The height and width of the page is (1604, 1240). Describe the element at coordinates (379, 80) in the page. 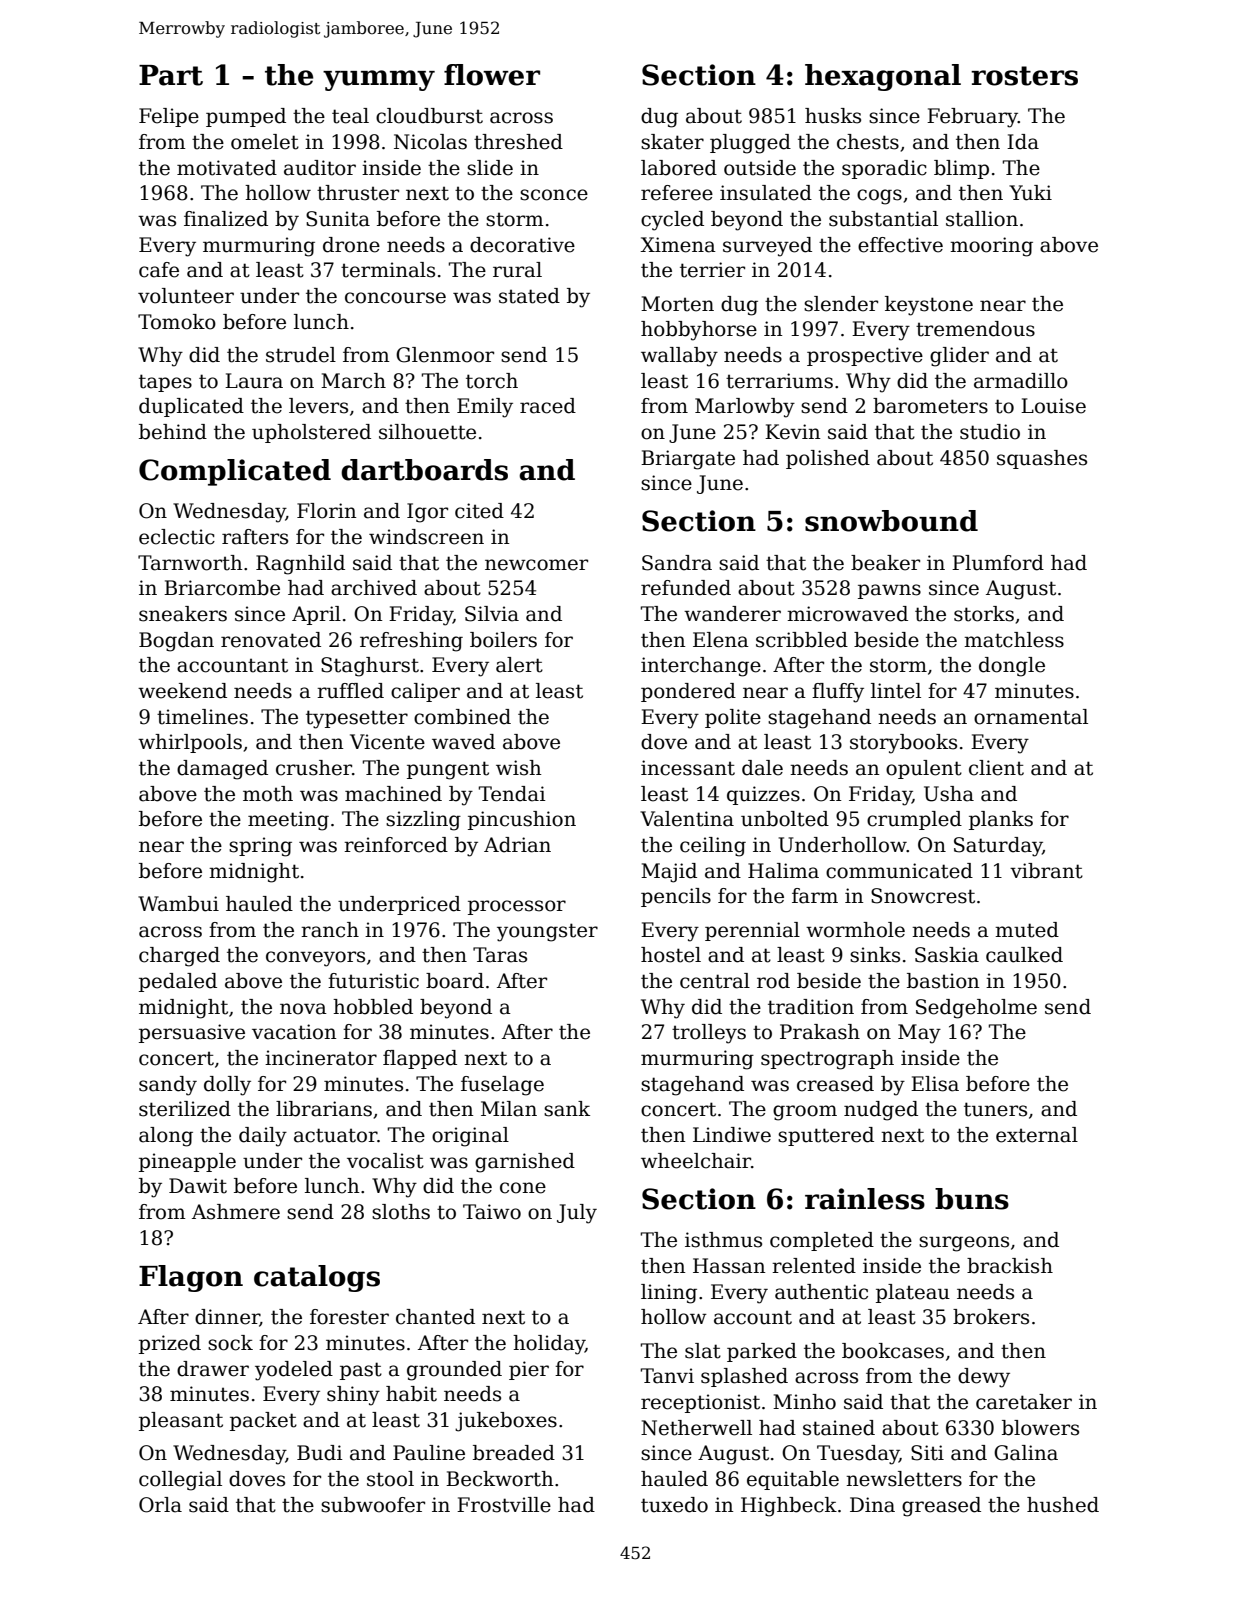

I see `yummy` at that location.
